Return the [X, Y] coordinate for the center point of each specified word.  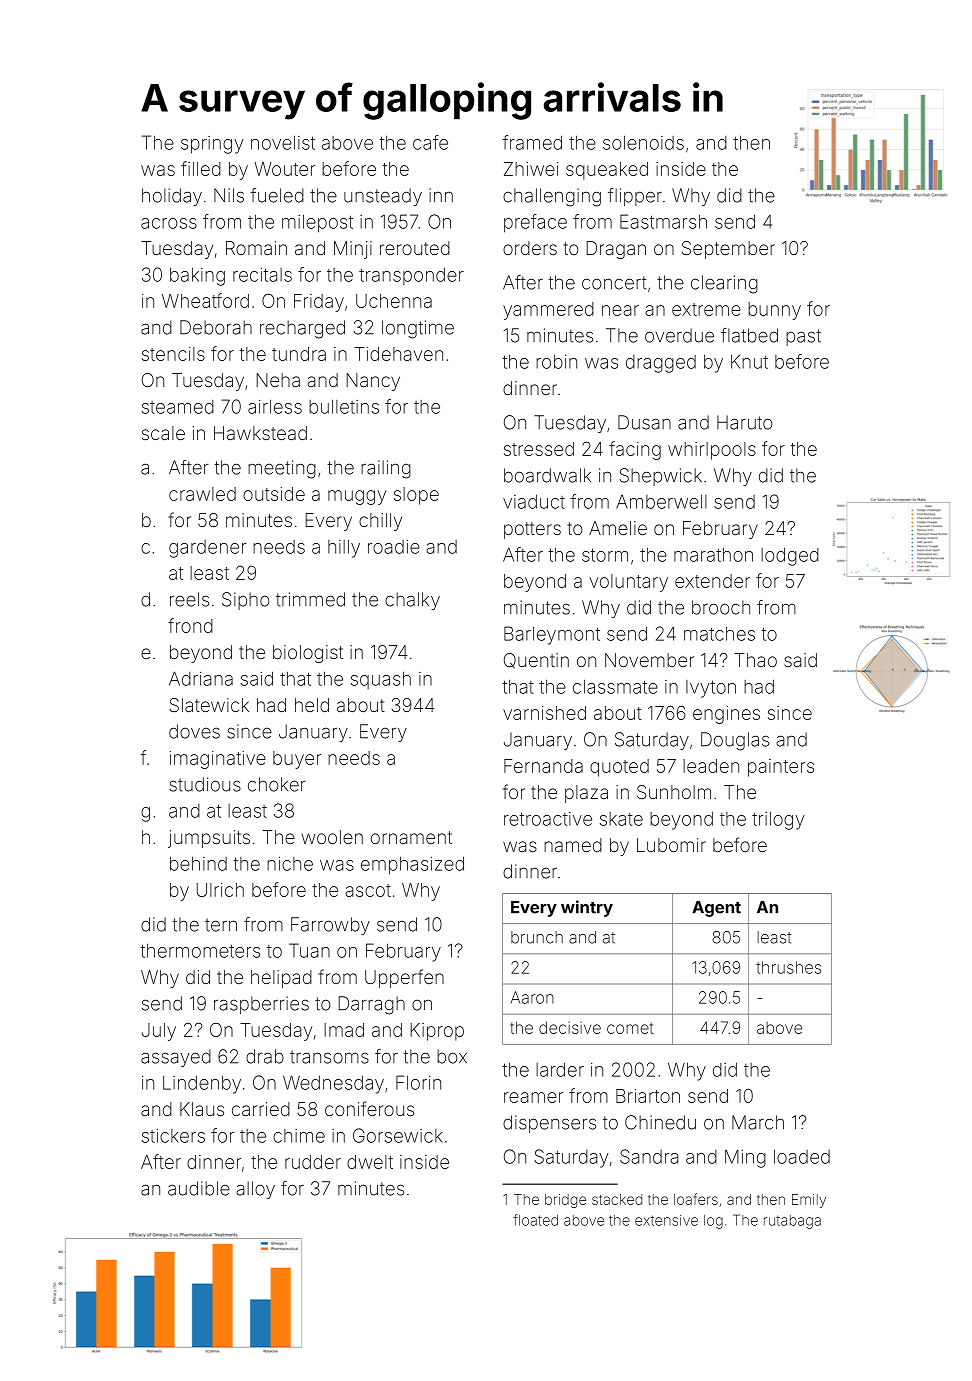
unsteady [383, 197]
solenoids [643, 142]
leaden [711, 766]
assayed [176, 1058]
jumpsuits [209, 839]
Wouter [284, 169]
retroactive [548, 819]
